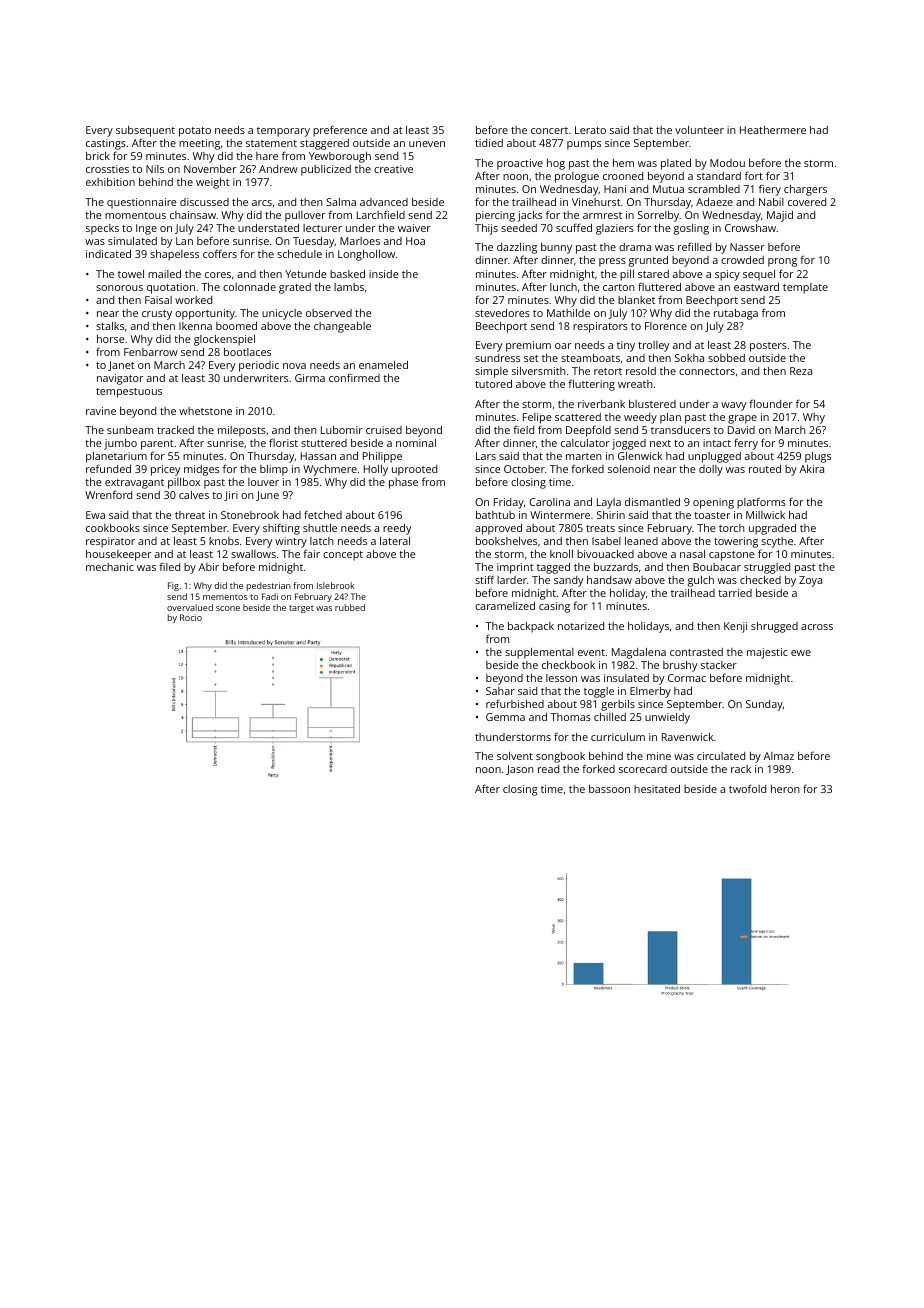 The height and width of the screenshot is (1308, 924). What do you see at coordinates (590, 130) in the screenshot?
I see `Lerato` at bounding box center [590, 130].
